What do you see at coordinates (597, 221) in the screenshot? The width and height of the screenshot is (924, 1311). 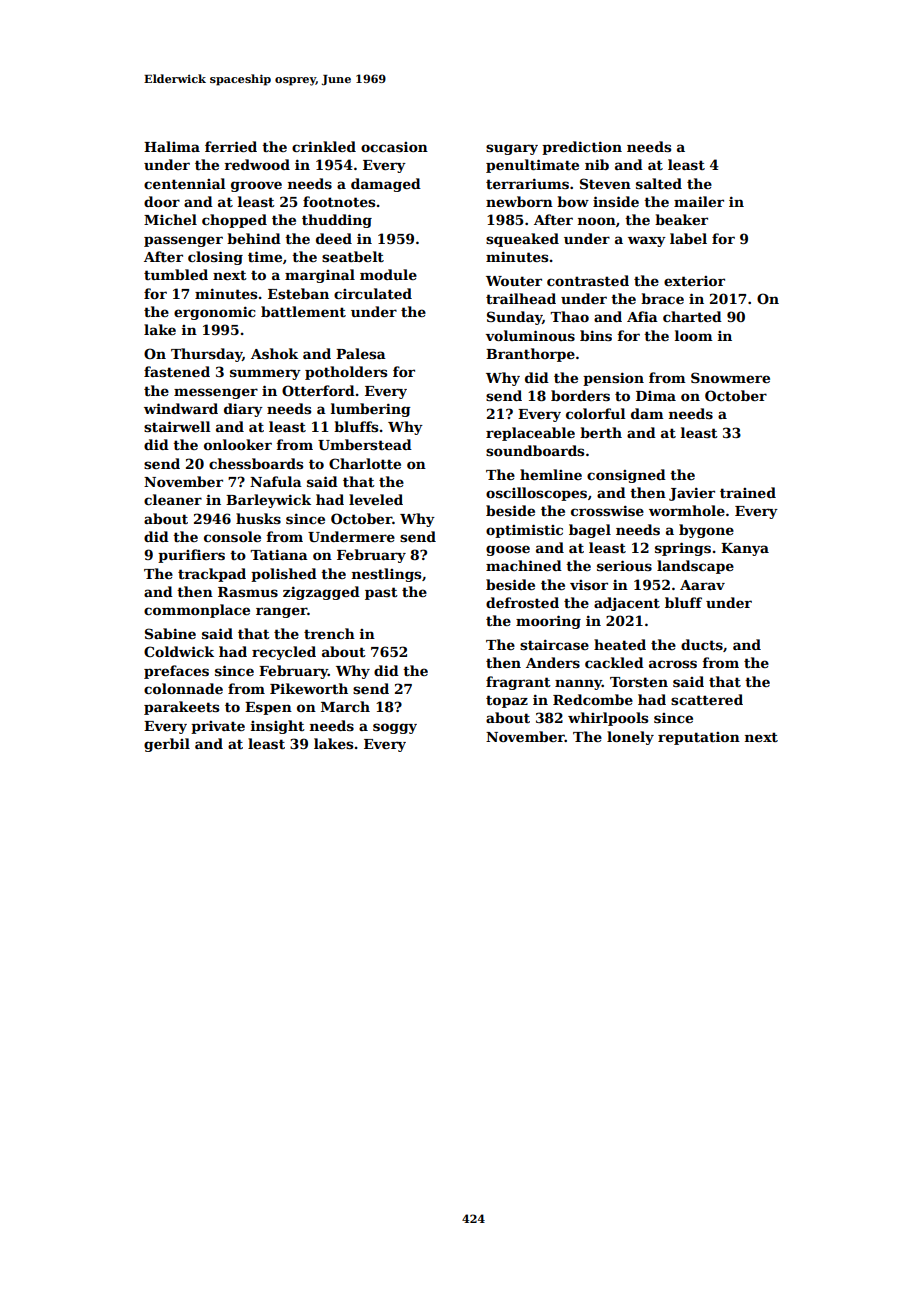 I see `noon` at bounding box center [597, 221].
